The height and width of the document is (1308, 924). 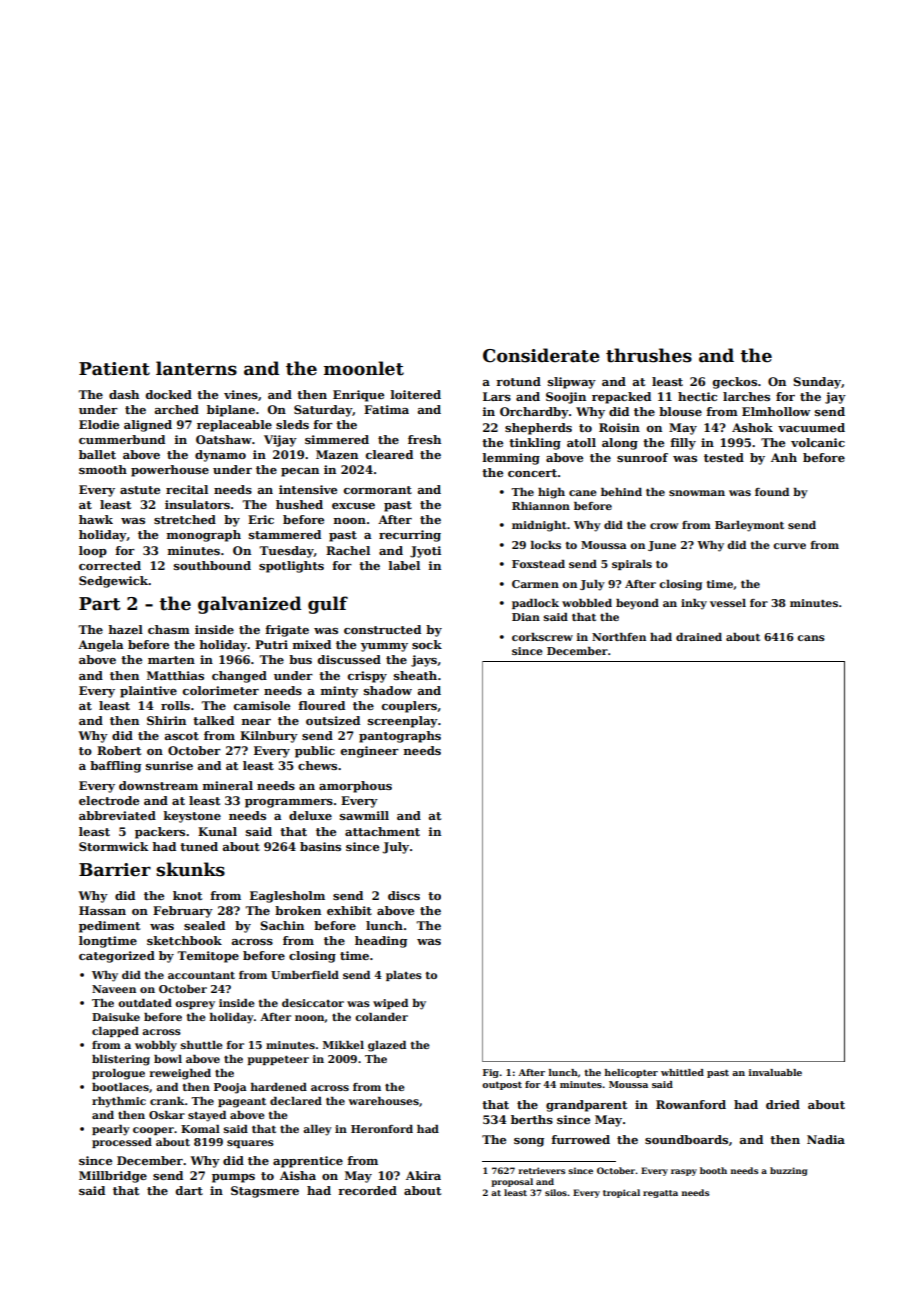 What do you see at coordinates (97, 454) in the document?
I see `ballet` at bounding box center [97, 454].
